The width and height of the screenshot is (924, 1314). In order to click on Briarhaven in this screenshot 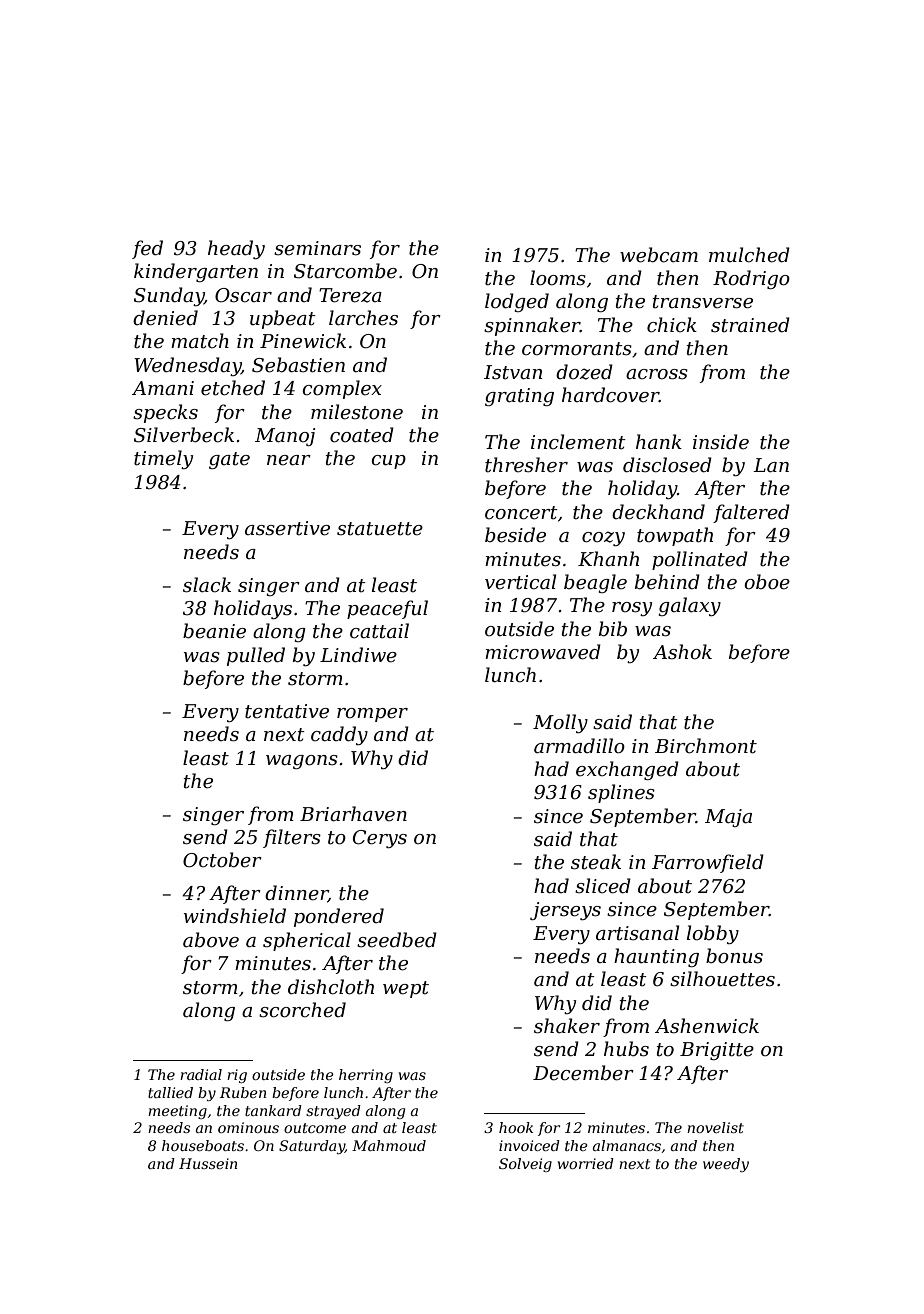, I will do `click(353, 814)`.
